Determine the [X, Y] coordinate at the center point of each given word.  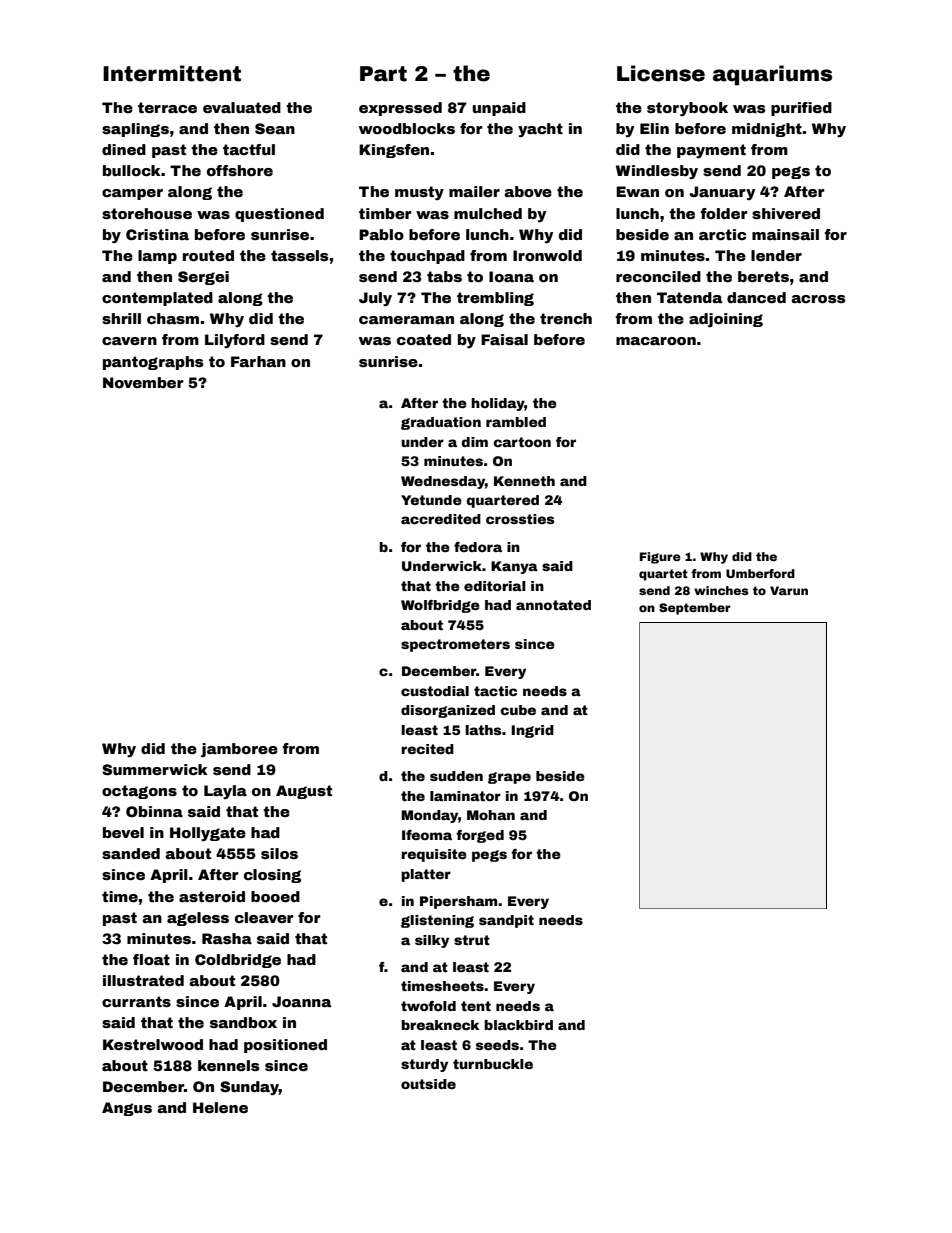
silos [279, 853]
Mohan [491, 815]
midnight [767, 130]
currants [136, 1001]
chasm [173, 318]
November [143, 382]
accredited [441, 519]
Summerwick [155, 769]
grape [509, 778]
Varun [789, 590]
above [528, 191]
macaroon [656, 341]
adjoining [726, 320]
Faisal [504, 339]
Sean [275, 128]
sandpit [506, 921]
